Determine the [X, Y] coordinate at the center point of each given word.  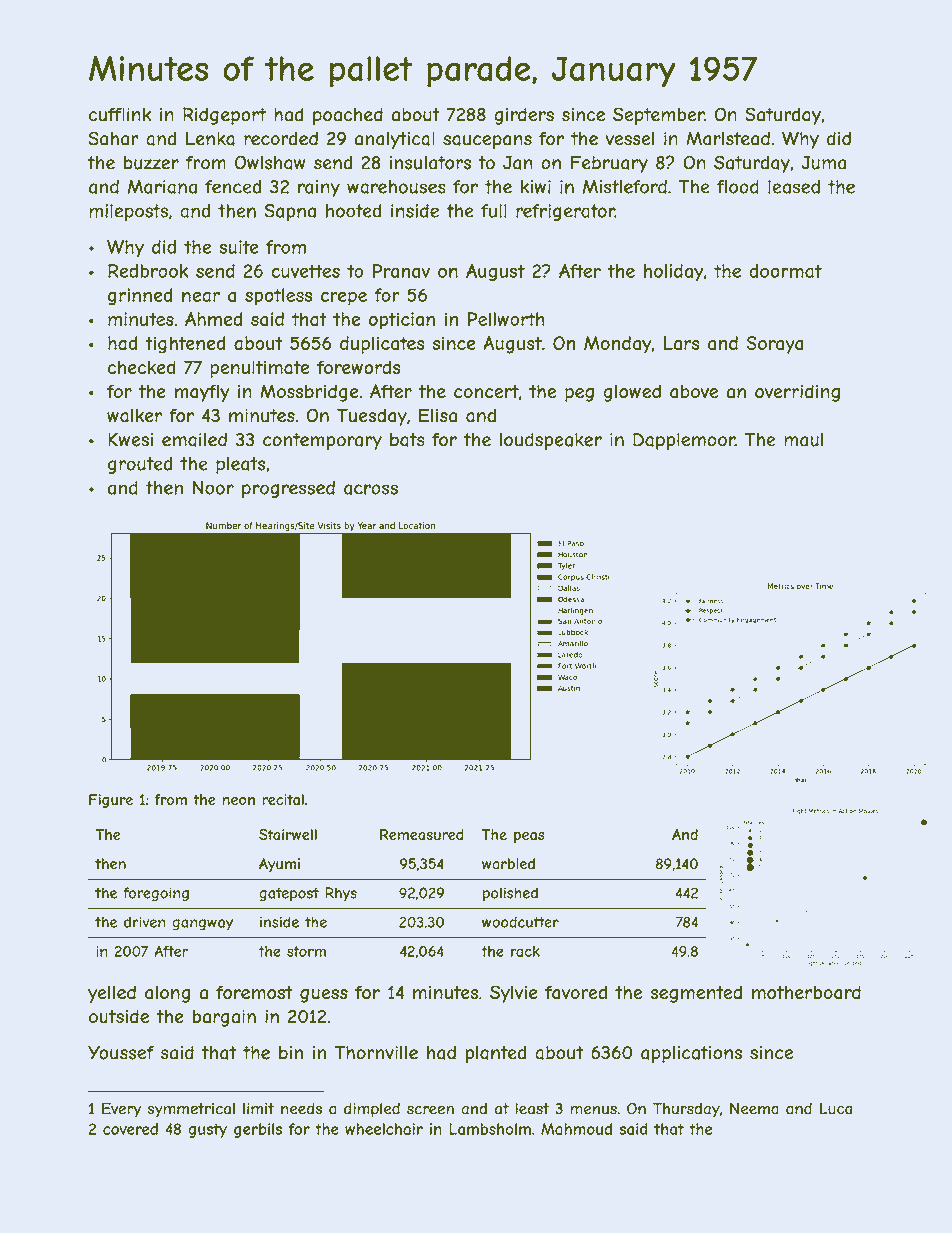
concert [486, 392]
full [494, 211]
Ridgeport [224, 116]
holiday [673, 273]
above [694, 392]
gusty [207, 1130]
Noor [213, 488]
